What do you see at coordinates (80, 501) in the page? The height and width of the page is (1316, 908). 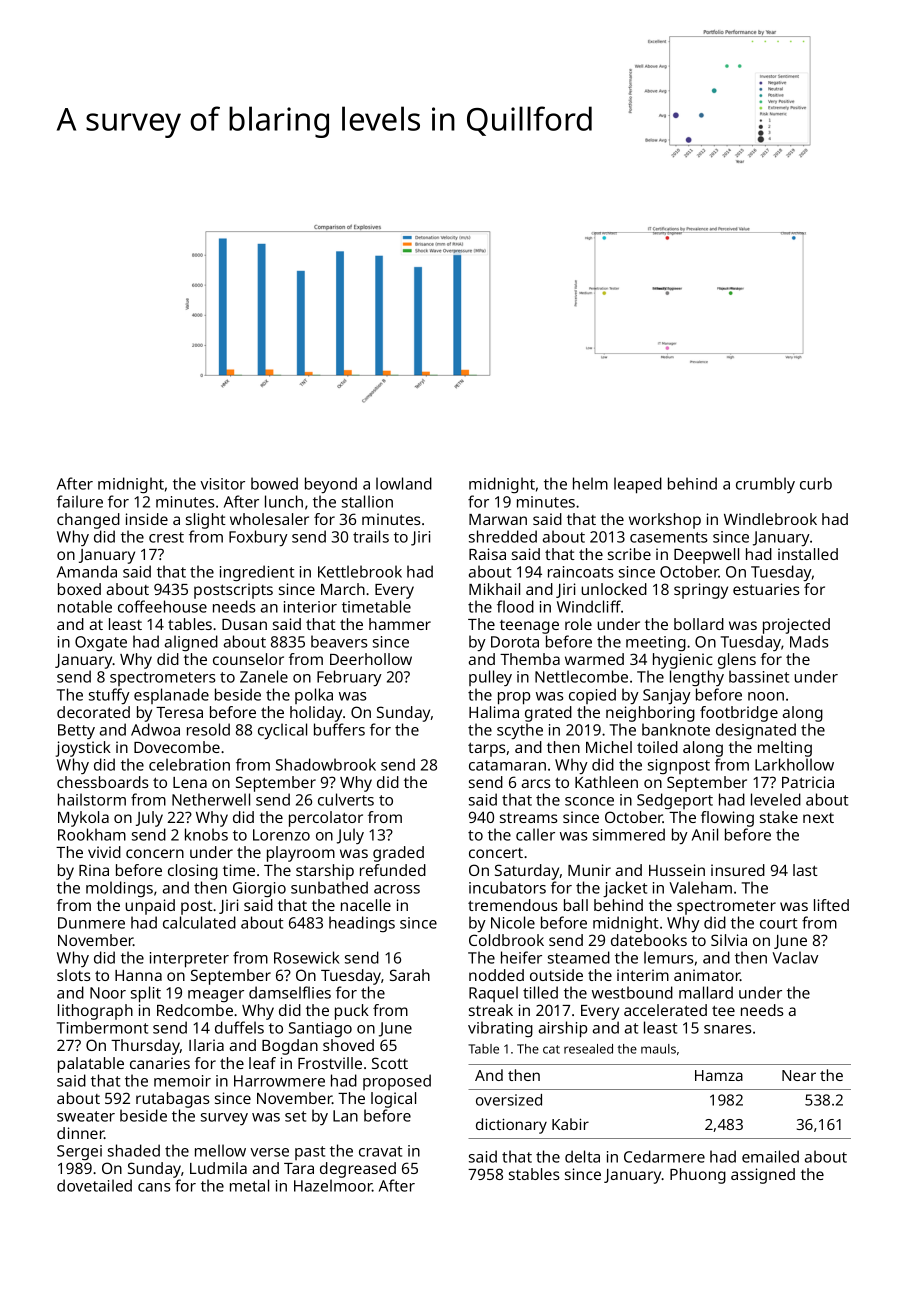 I see `failure` at bounding box center [80, 501].
